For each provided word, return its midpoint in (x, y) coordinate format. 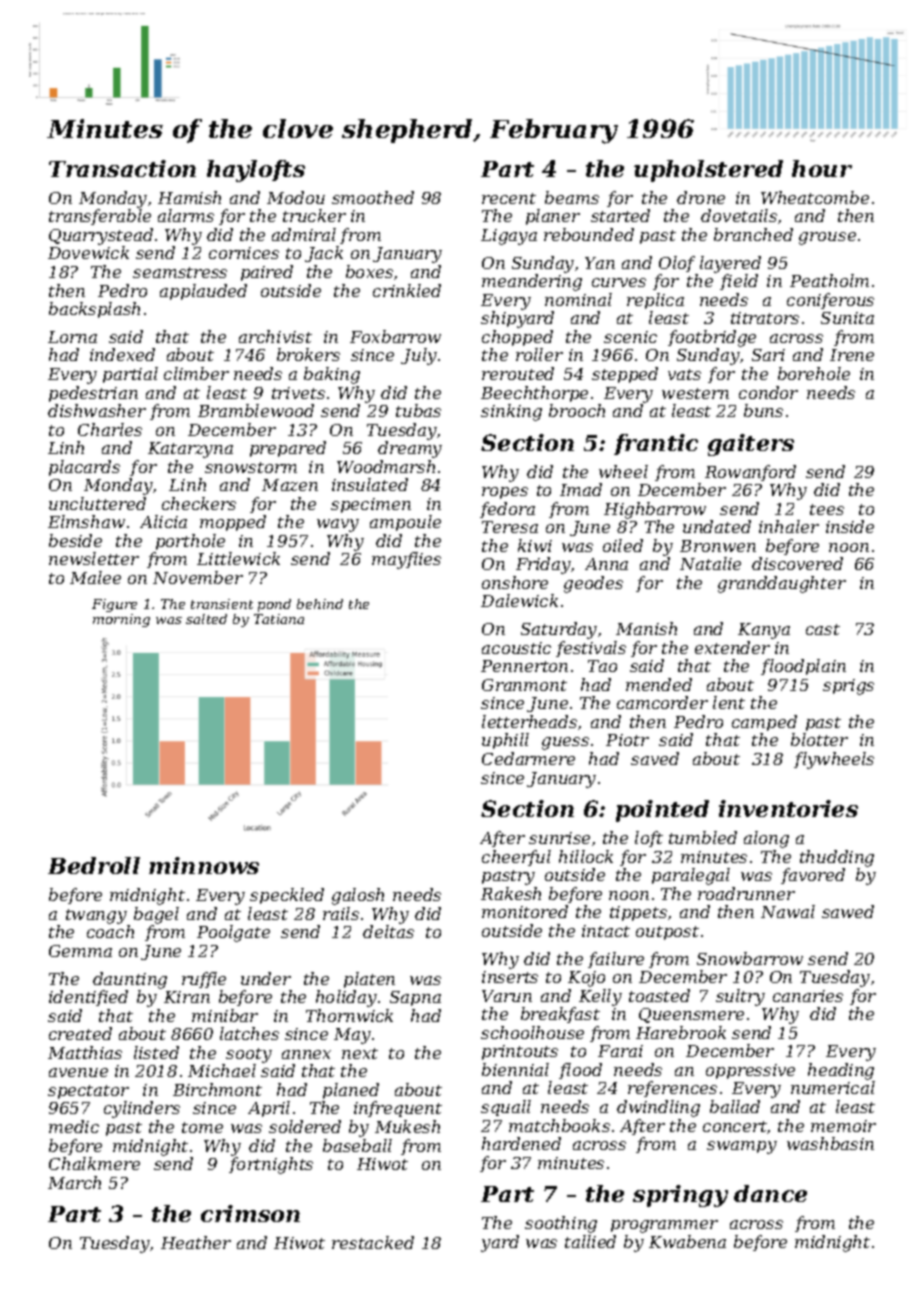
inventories (788, 808)
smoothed (373, 197)
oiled (623, 545)
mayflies (406, 560)
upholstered (708, 171)
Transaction (122, 168)
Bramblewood (256, 410)
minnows (204, 865)
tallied (590, 1241)
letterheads (529, 721)
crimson (250, 1213)
